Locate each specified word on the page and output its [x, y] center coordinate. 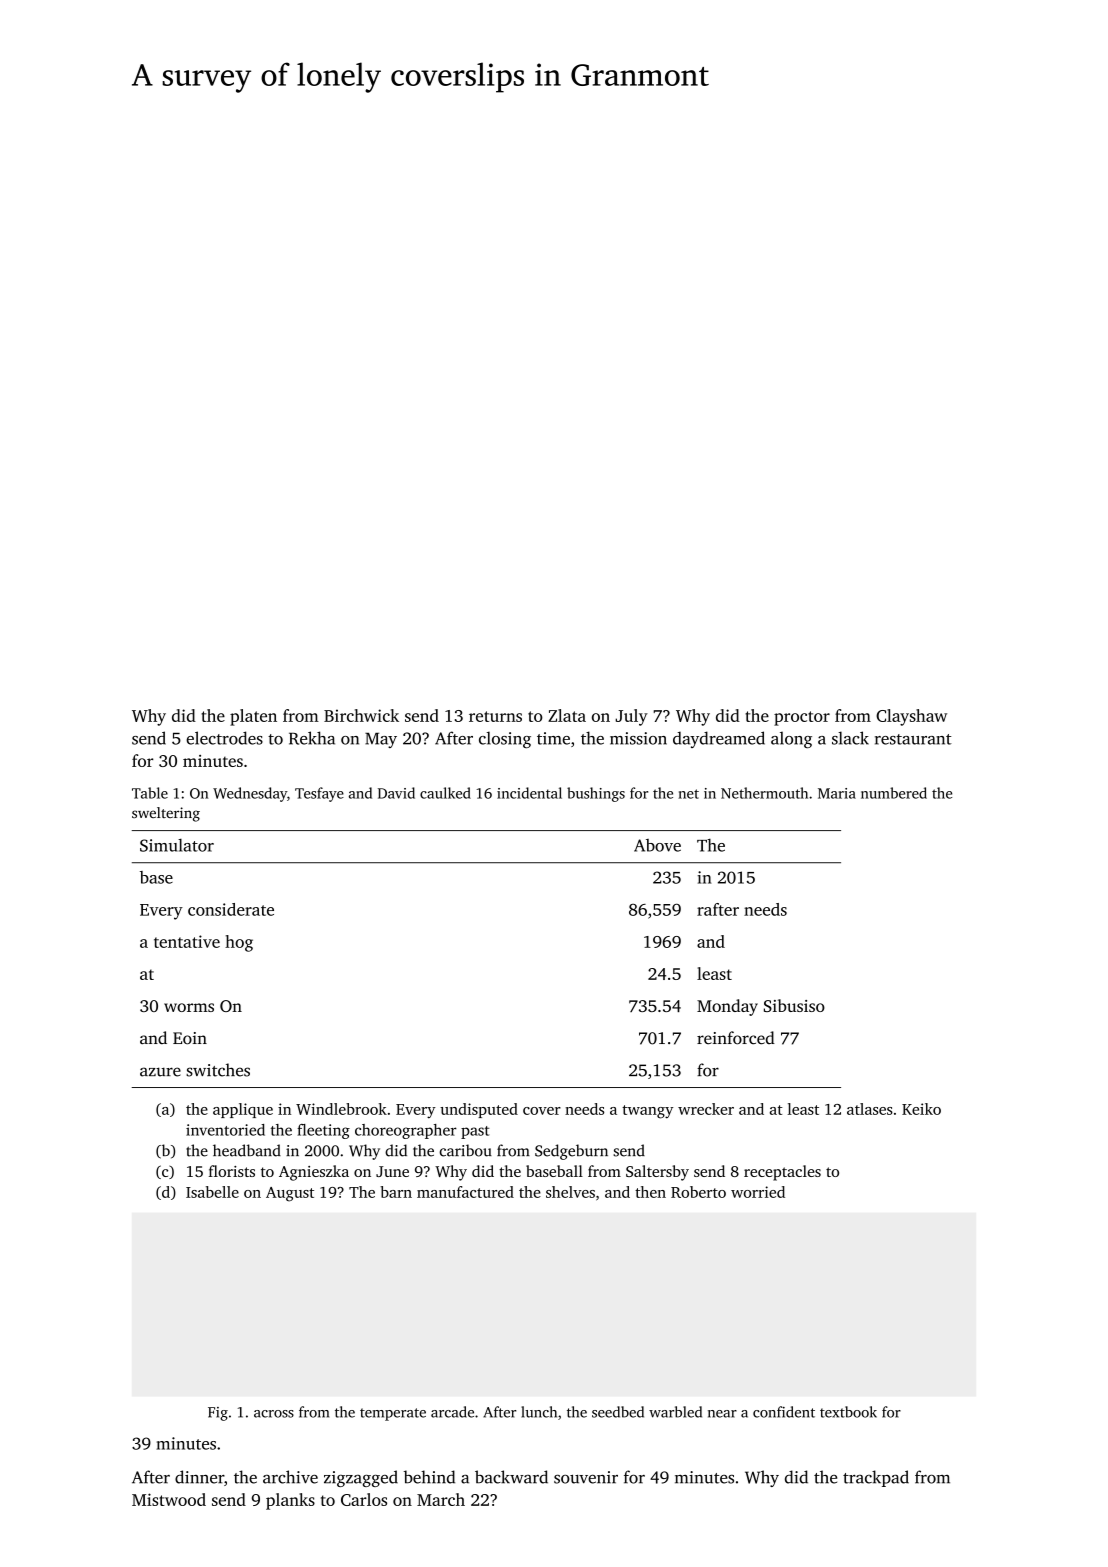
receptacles [782, 1173]
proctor [802, 718]
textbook [848, 1412]
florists [232, 1171]
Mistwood [169, 1499]
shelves [570, 1192]
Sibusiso [794, 1005]
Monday [727, 1007]
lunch [539, 1412]
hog [239, 943]
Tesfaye [319, 794]
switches [218, 1070]
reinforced [736, 1038]
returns [495, 716]
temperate [393, 1414]
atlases [870, 1109]
